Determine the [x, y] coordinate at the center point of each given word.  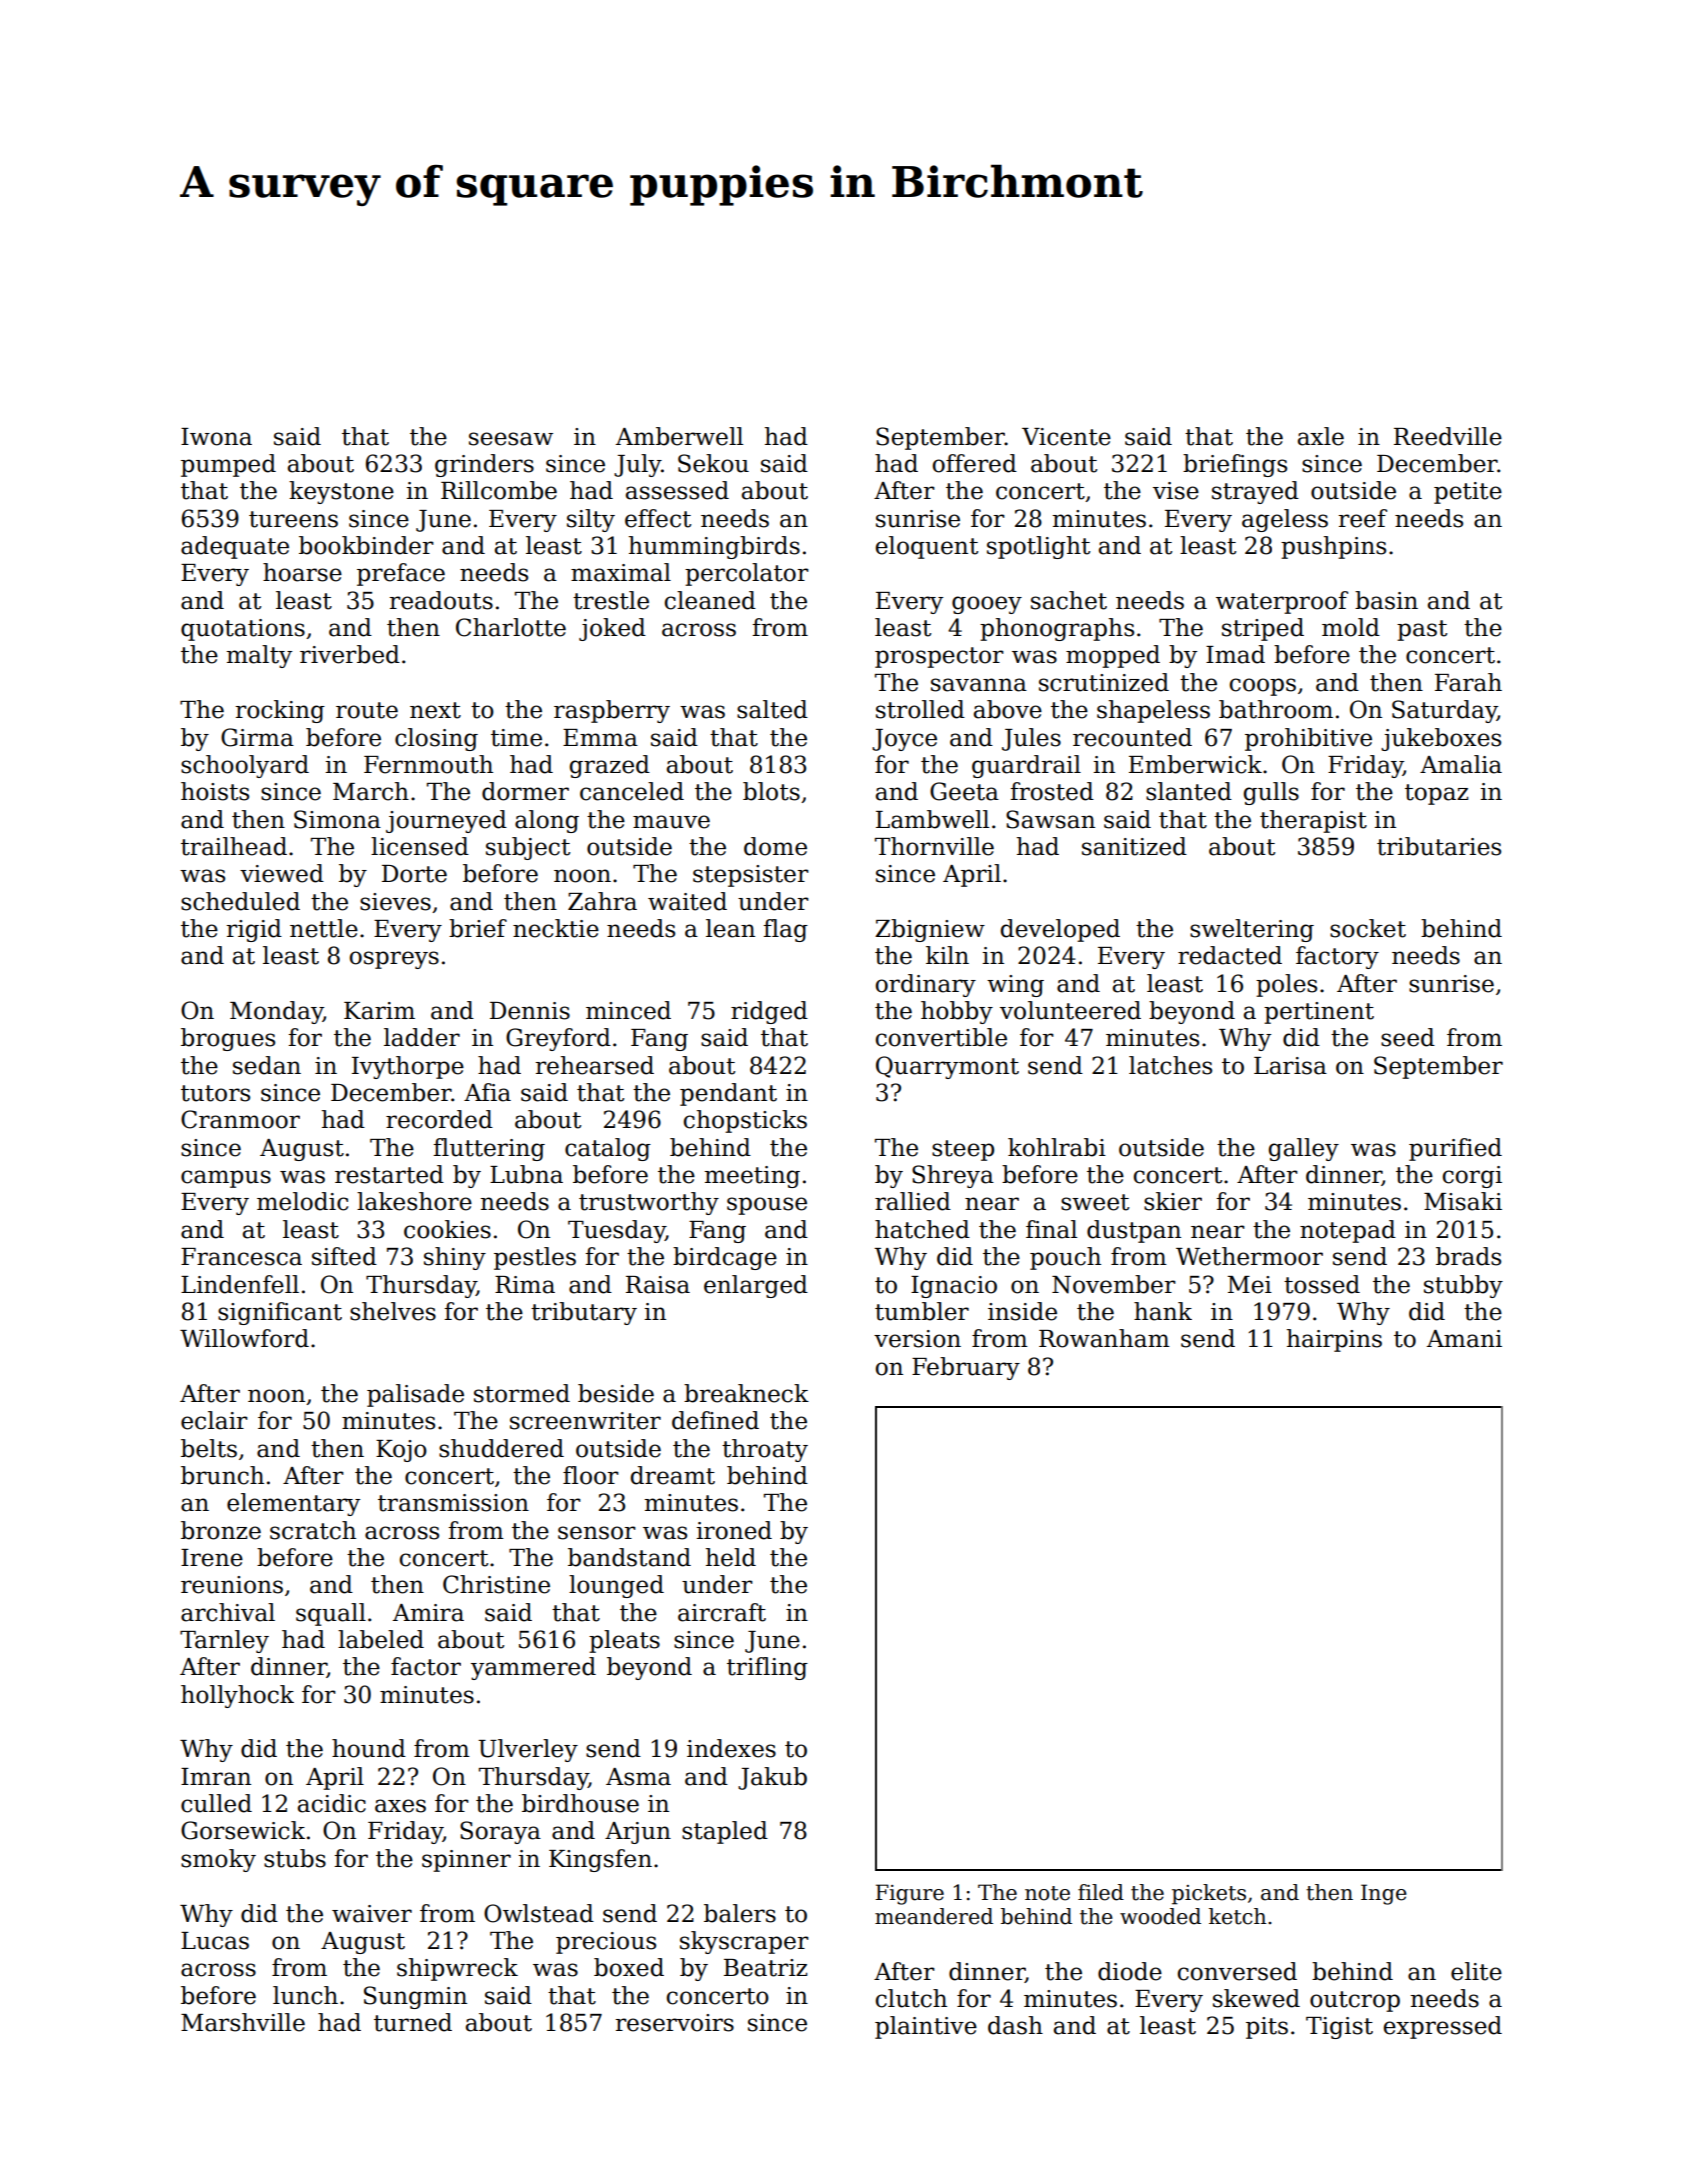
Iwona [216, 437]
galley [1304, 1149]
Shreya [953, 1176]
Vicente [1066, 437]
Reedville [1448, 436]
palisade [415, 1395]
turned [413, 2022]
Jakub [772, 1778]
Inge [1384, 1894]
